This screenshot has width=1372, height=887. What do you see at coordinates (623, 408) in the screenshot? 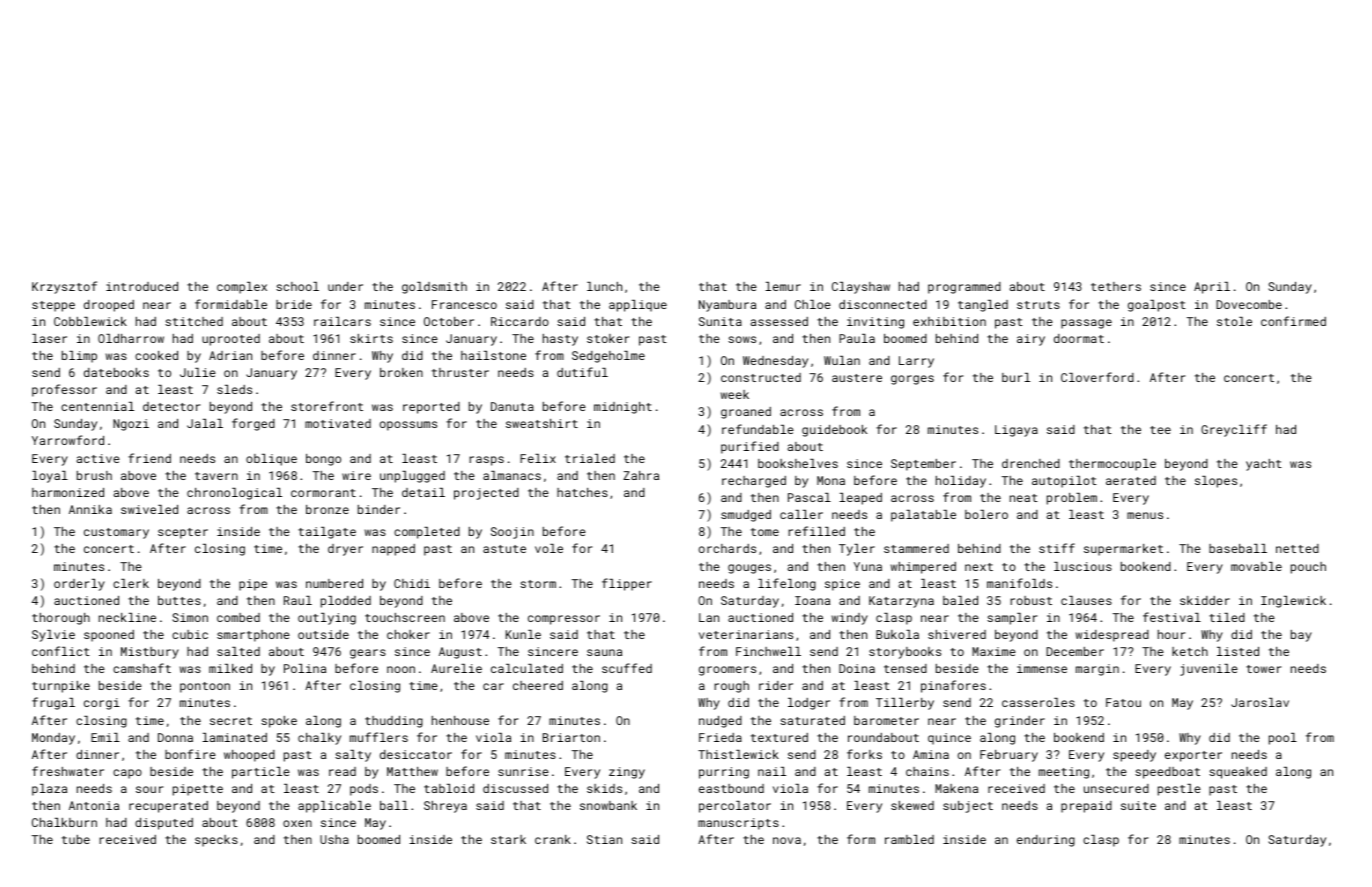
I see `midnight` at bounding box center [623, 408].
